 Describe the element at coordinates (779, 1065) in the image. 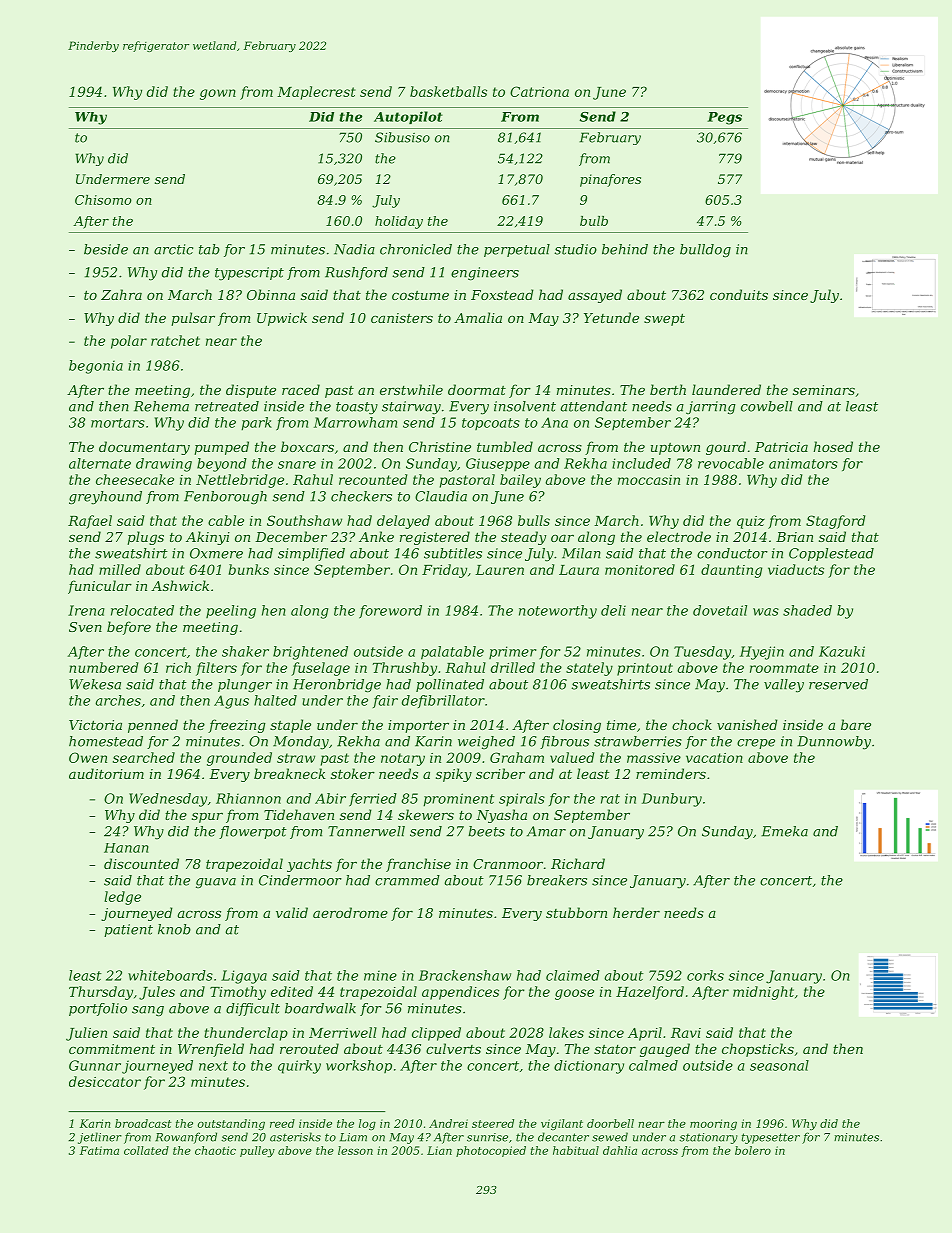

I see `seasonal` at that location.
